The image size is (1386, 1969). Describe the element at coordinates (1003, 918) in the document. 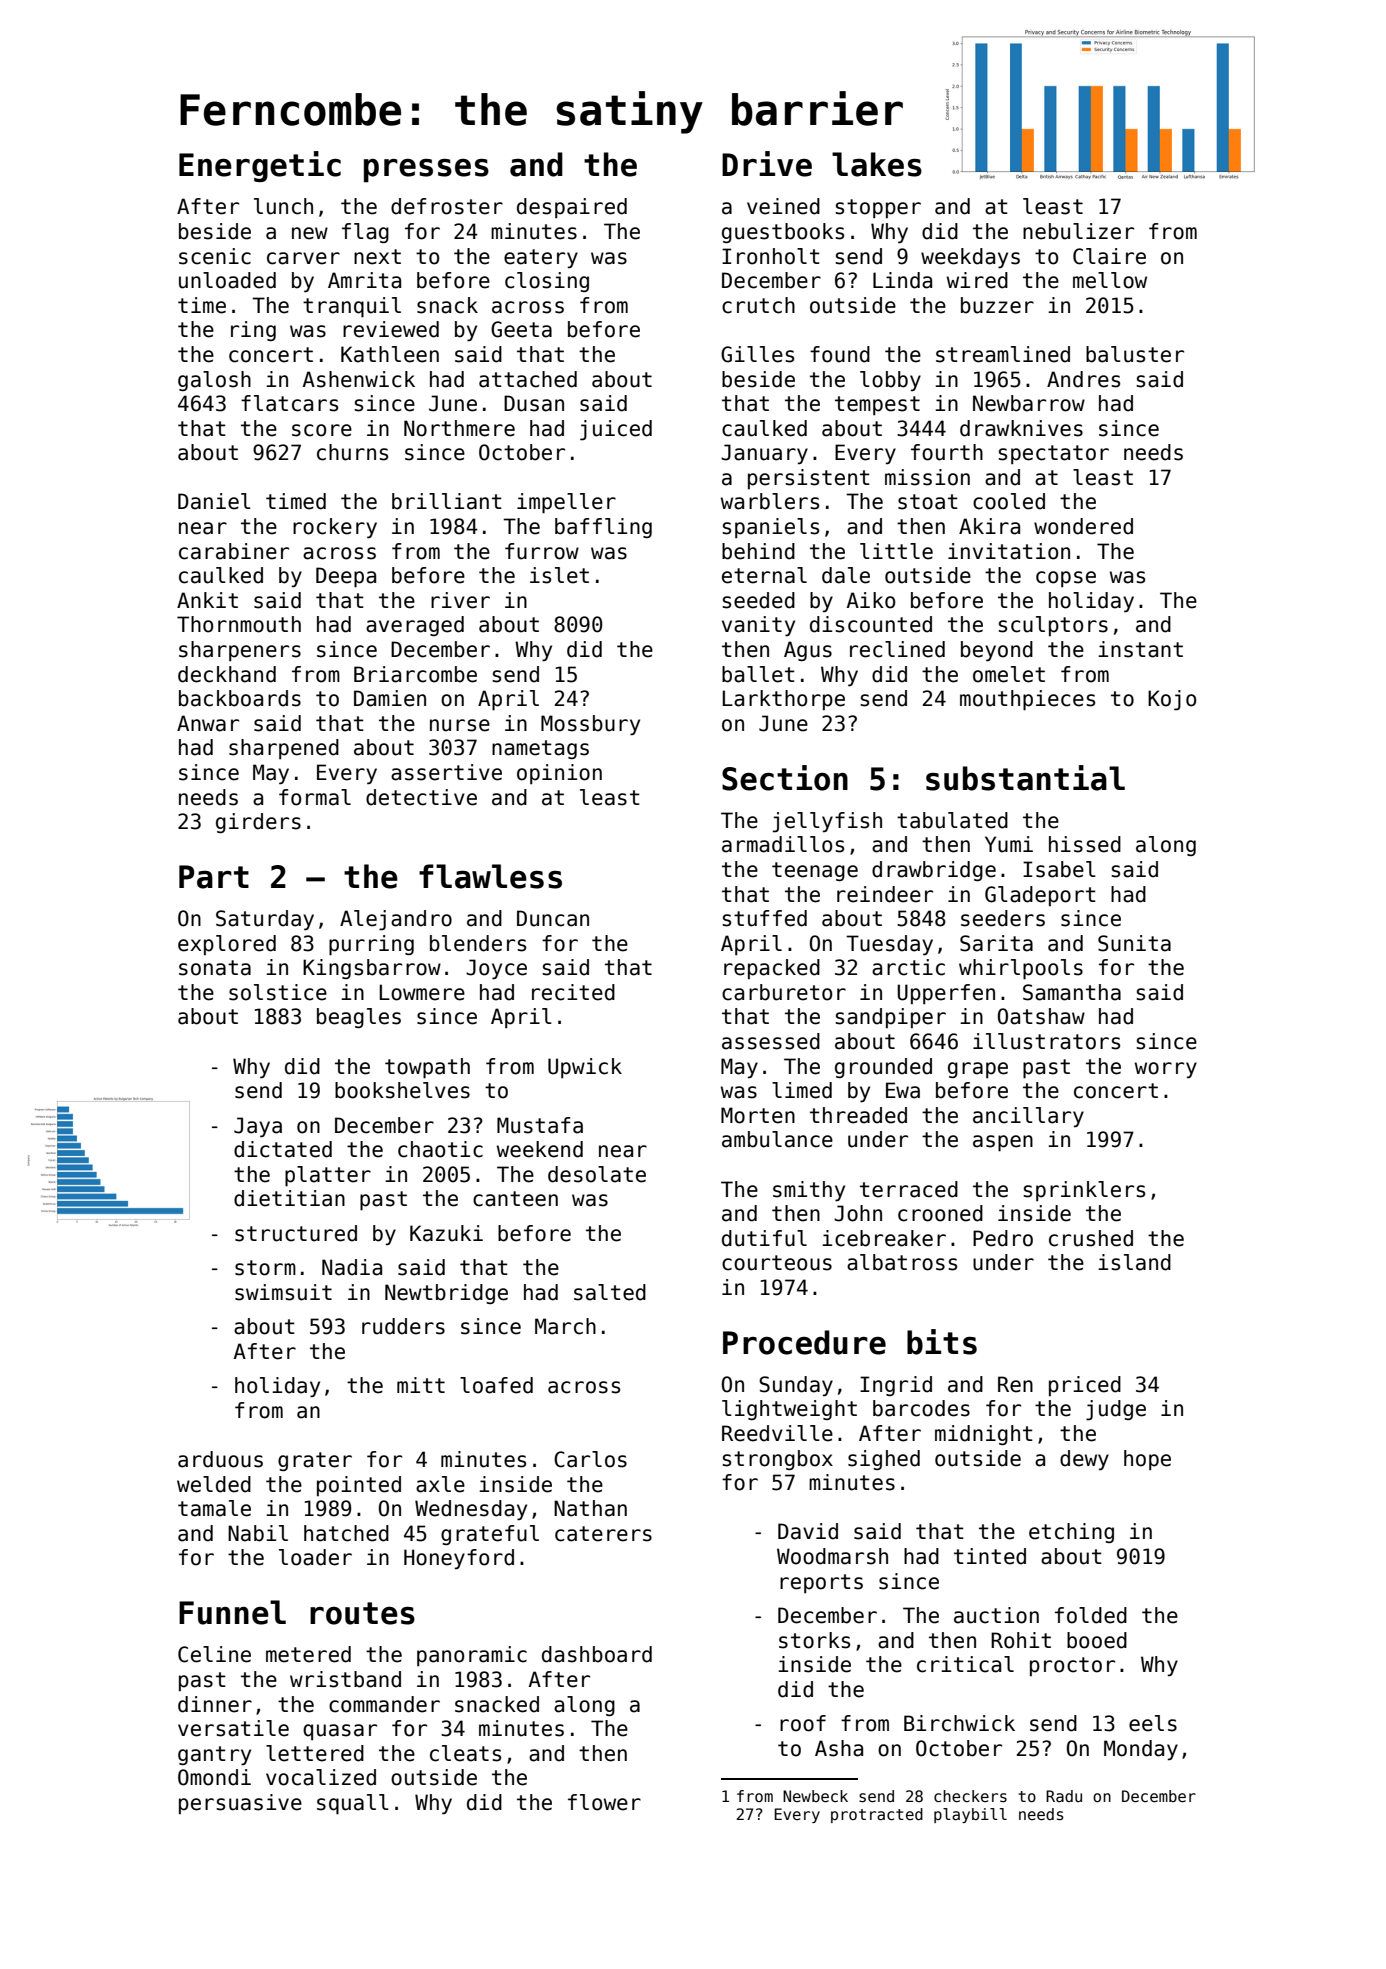

I see `seeders` at that location.
